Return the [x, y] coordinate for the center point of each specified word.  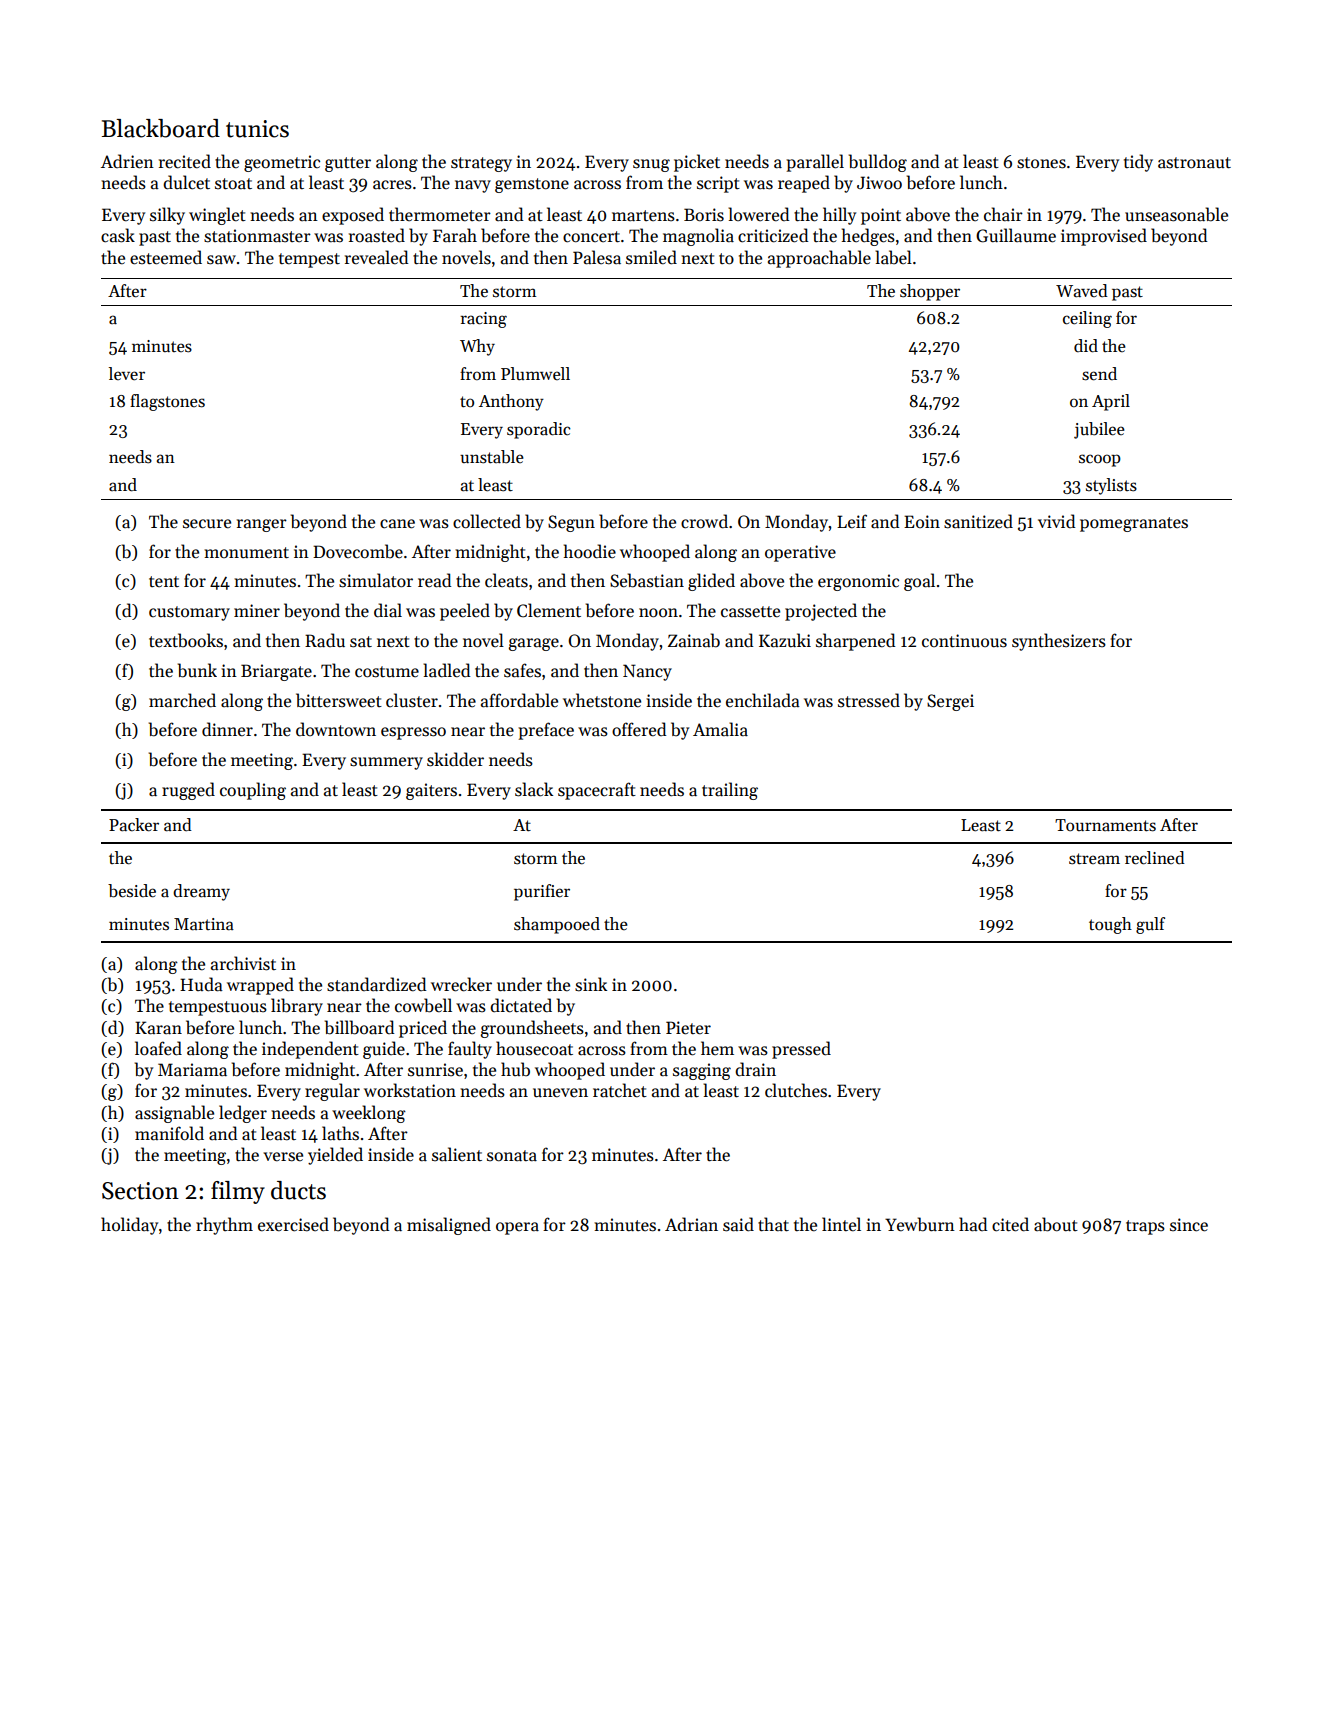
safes [522, 670]
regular [332, 1092]
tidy [1138, 163]
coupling [253, 791]
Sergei [950, 702]
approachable [819, 259]
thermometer [440, 214]
